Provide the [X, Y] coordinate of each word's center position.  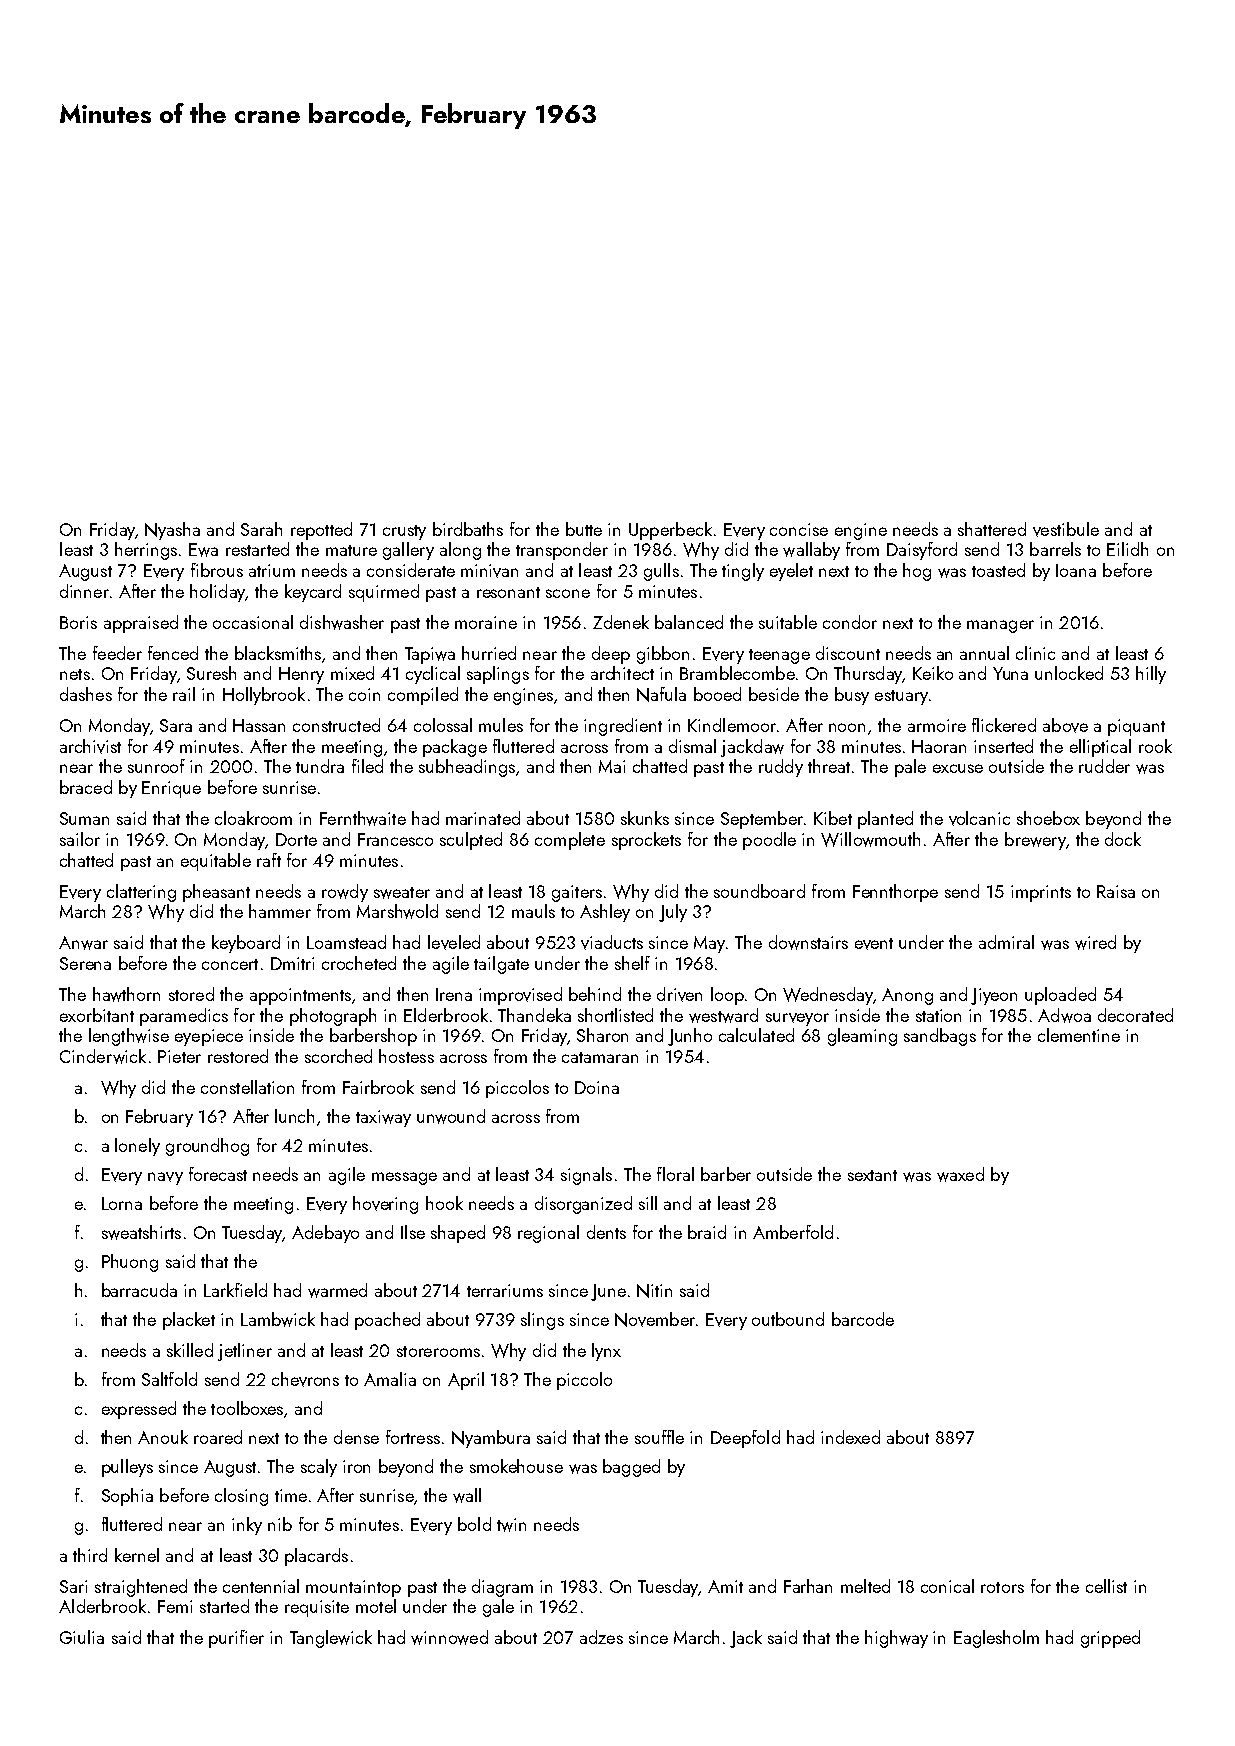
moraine [486, 622]
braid [707, 1232]
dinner [84, 591]
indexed [850, 1437]
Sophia [127, 1497]
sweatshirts [141, 1232]
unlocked [1069, 673]
